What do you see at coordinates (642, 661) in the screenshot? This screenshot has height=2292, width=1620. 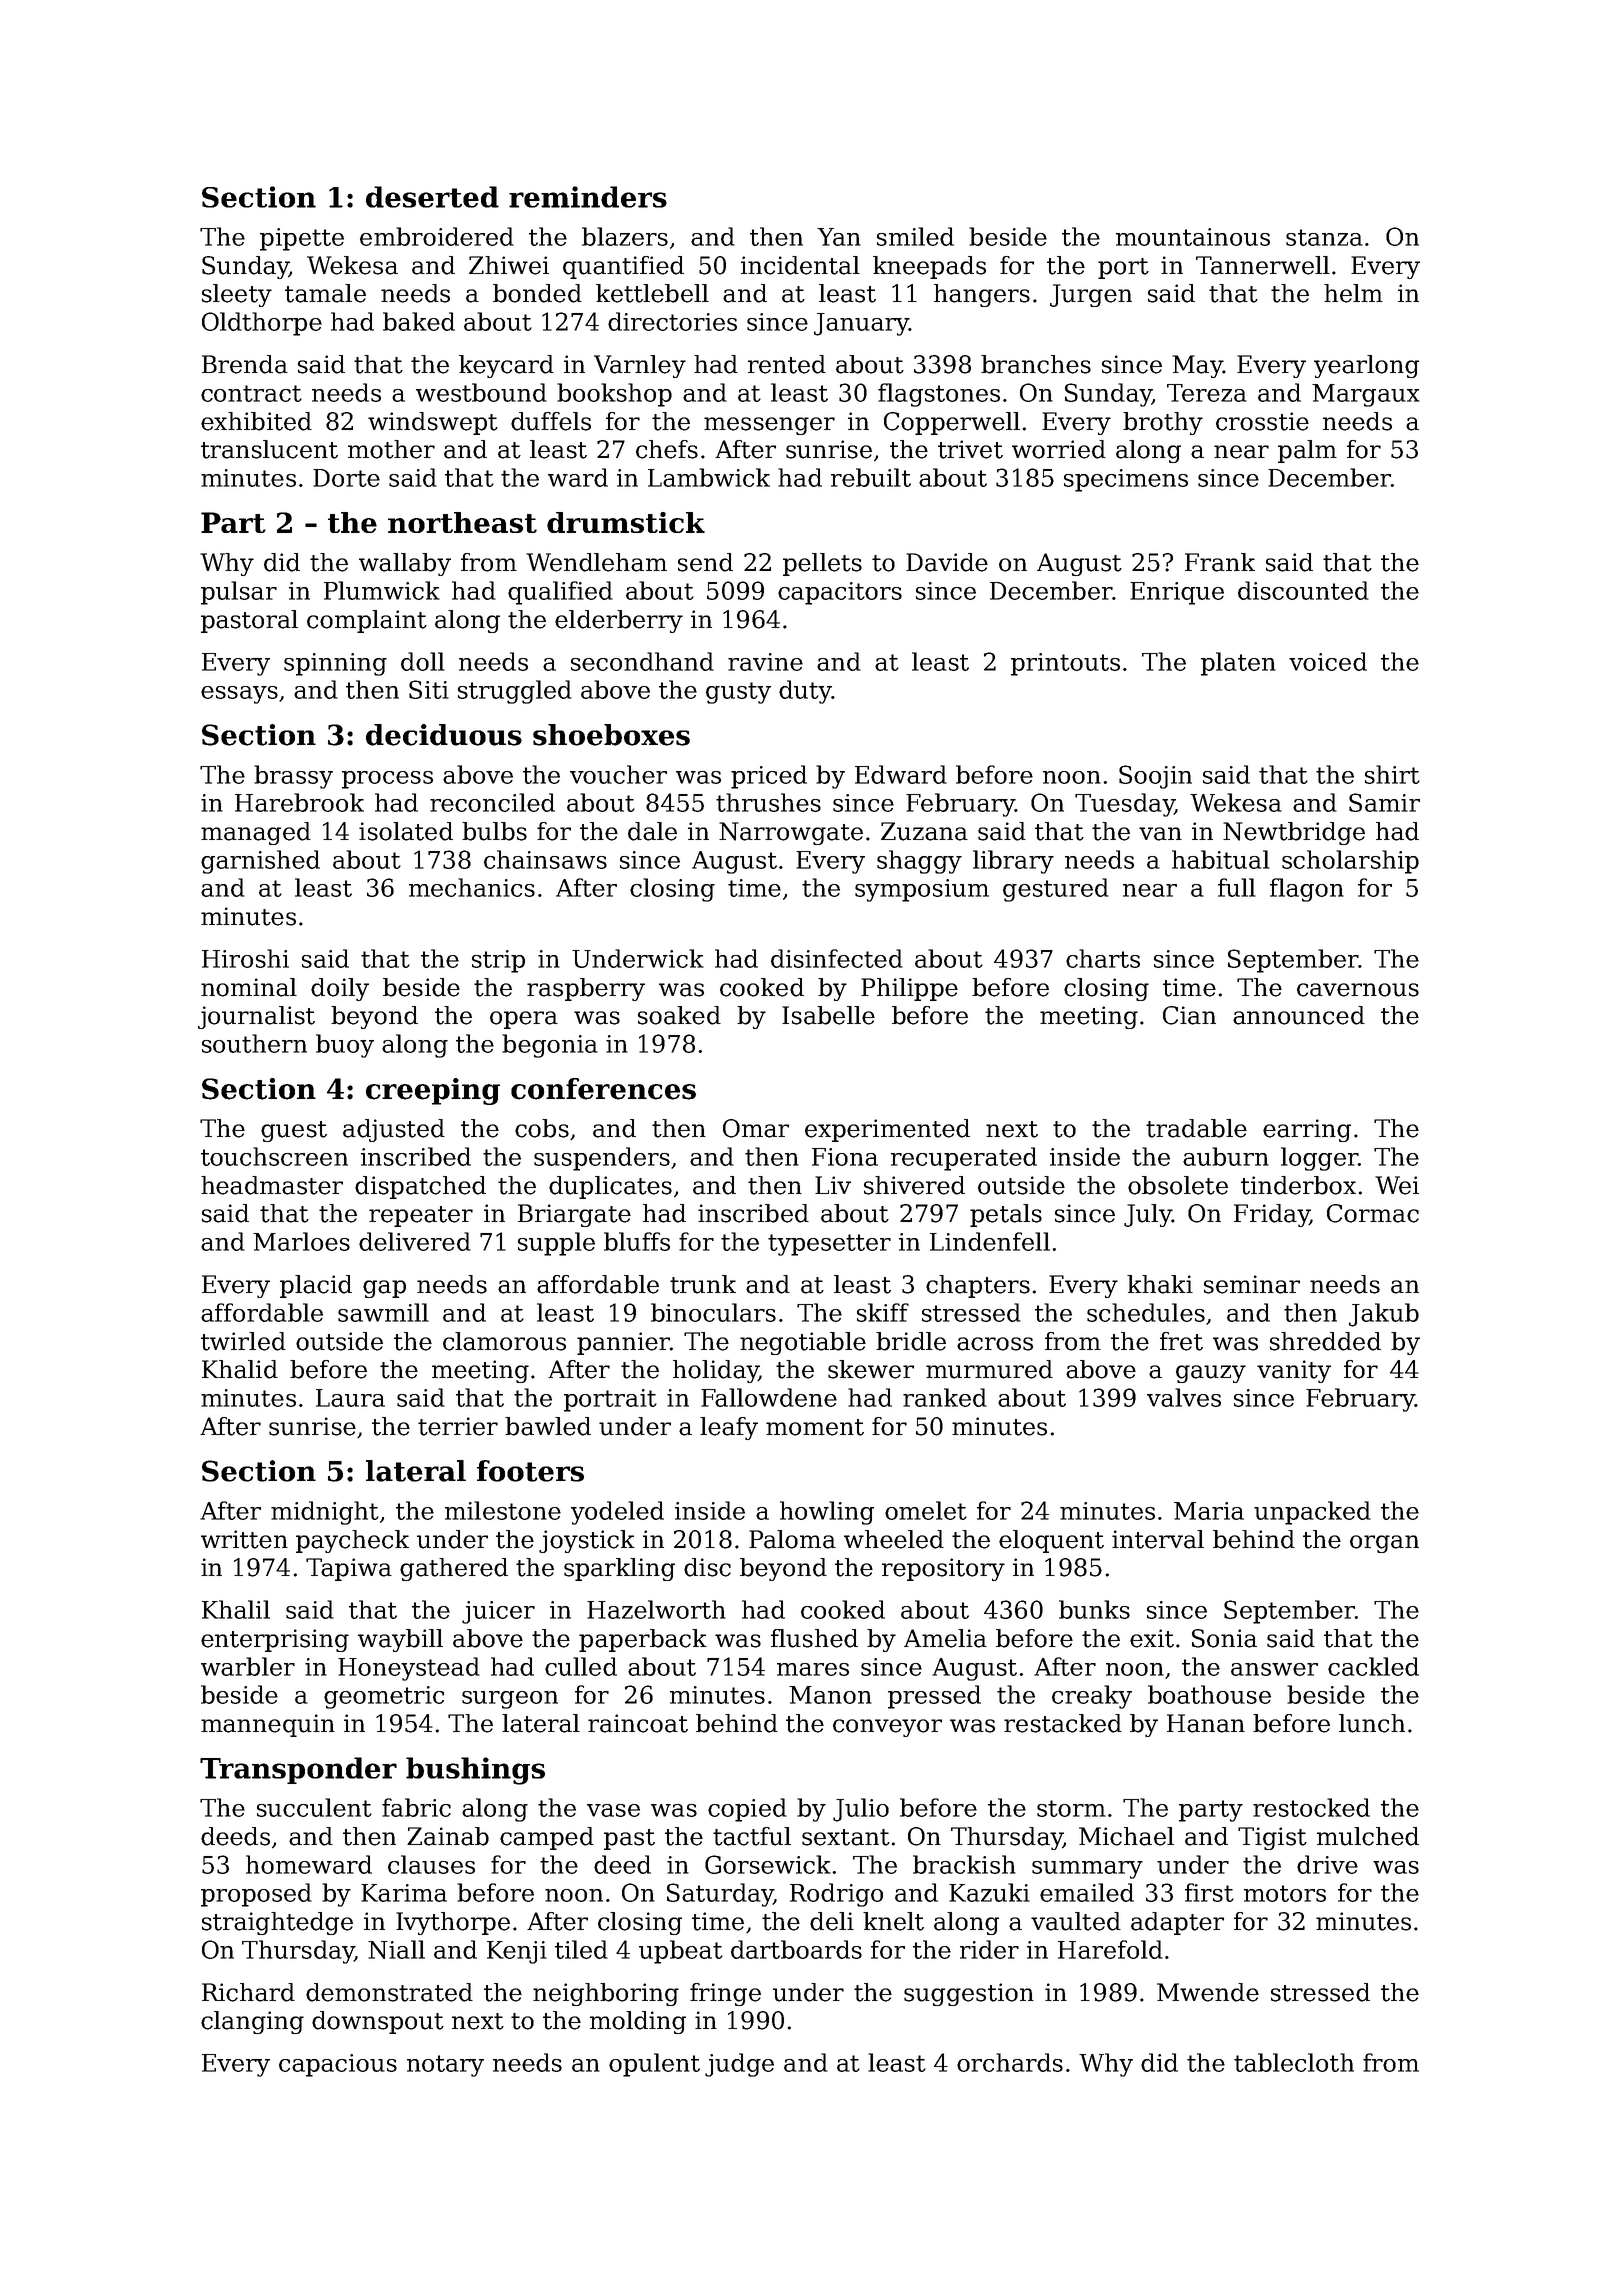 I see `secondhand` at bounding box center [642, 661].
